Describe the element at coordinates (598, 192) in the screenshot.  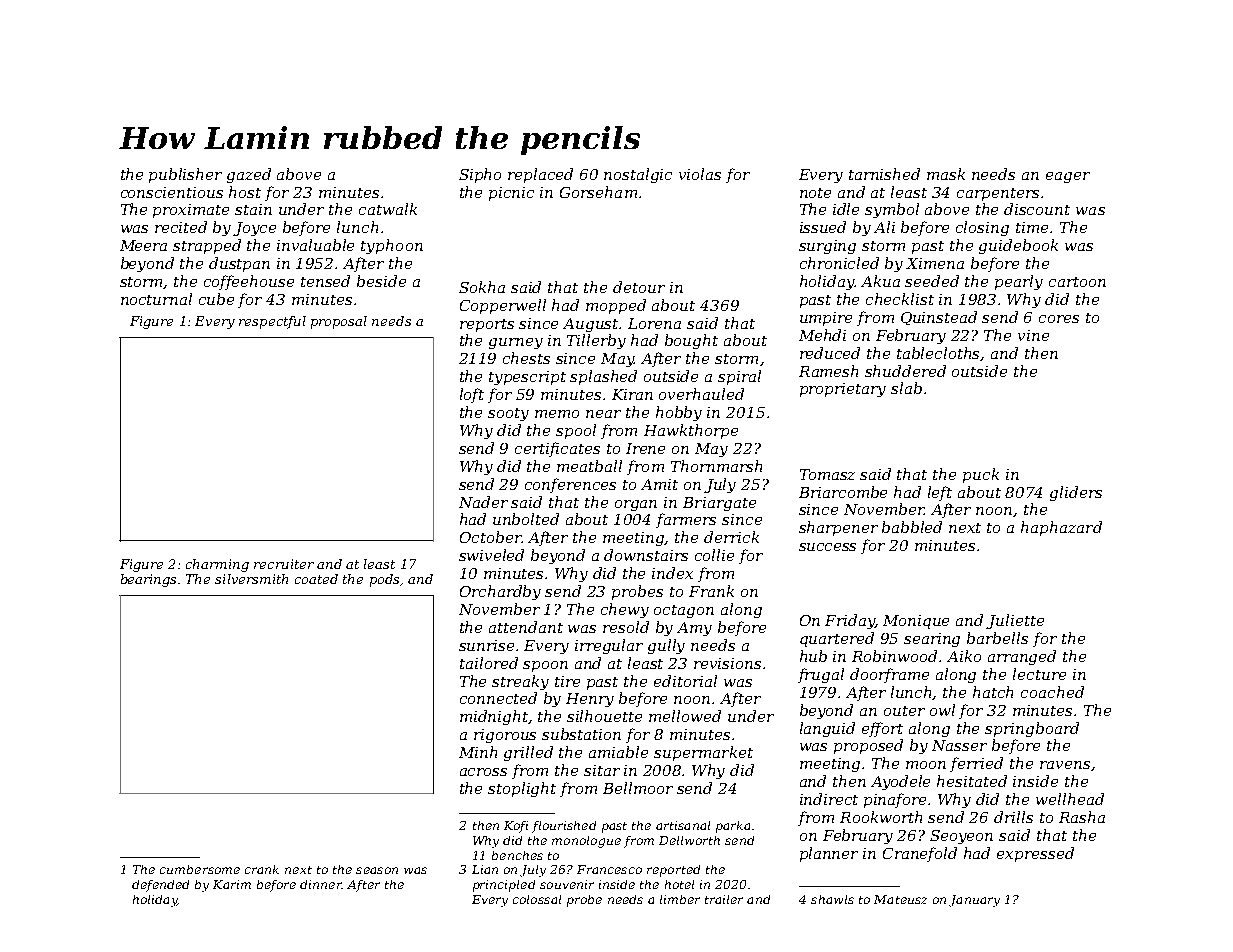
I see `Gorseham` at that location.
